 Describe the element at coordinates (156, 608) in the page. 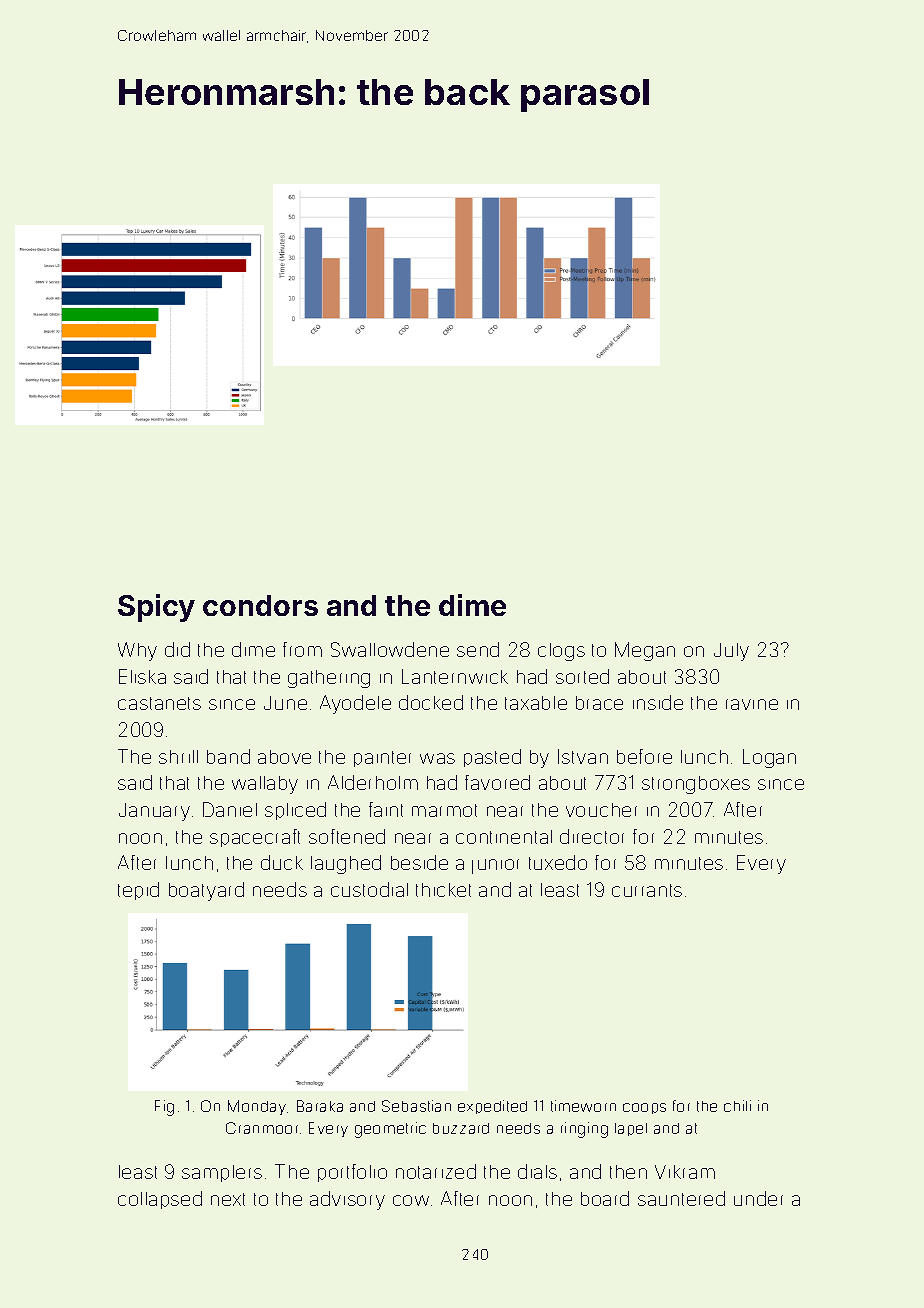

I see `Spicy` at that location.
